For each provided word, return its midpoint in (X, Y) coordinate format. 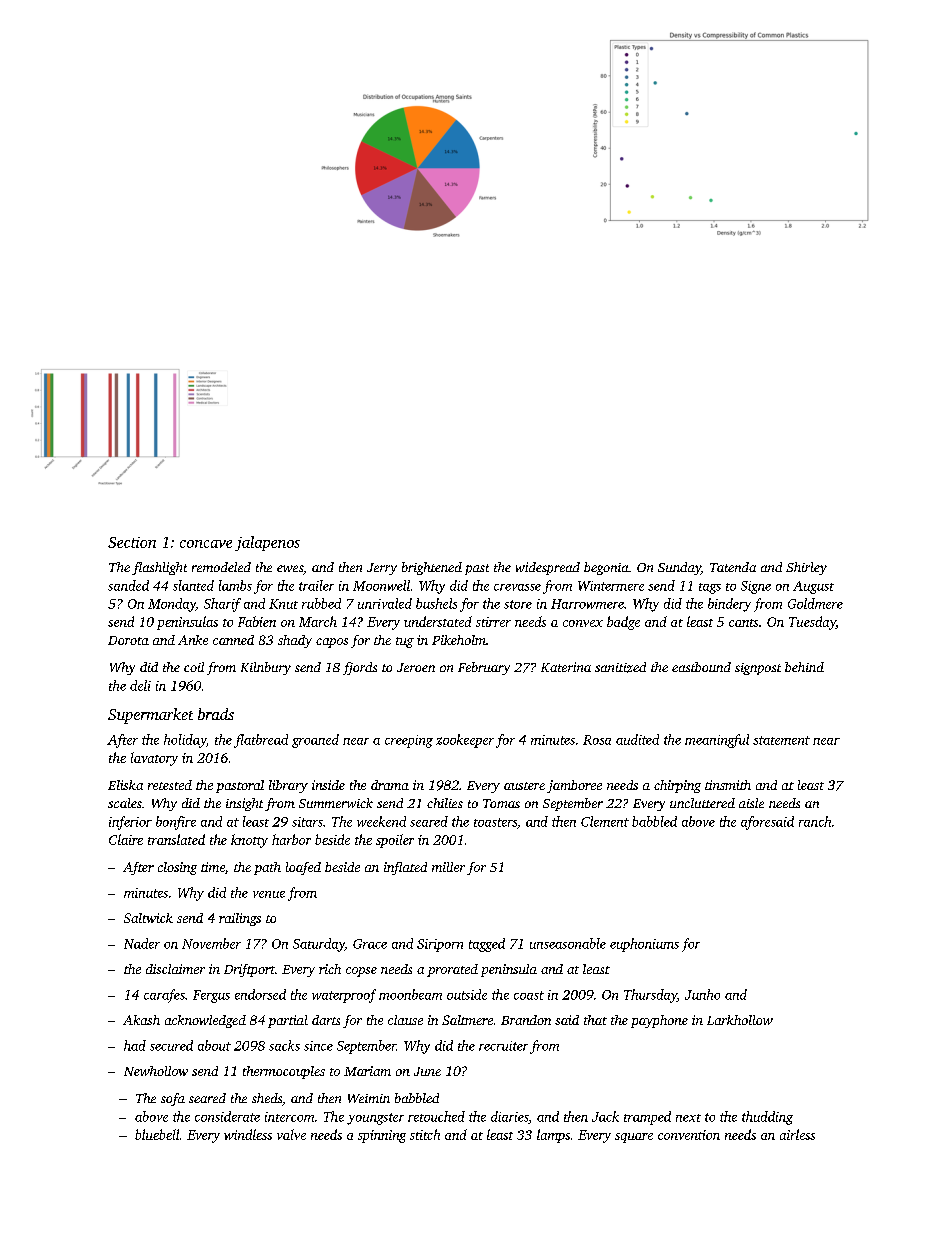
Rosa (597, 740)
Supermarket (150, 716)
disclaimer (175, 969)
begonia (606, 568)
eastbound (701, 667)
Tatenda (733, 567)
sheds (267, 1098)
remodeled (221, 567)
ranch (815, 821)
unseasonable (568, 943)
